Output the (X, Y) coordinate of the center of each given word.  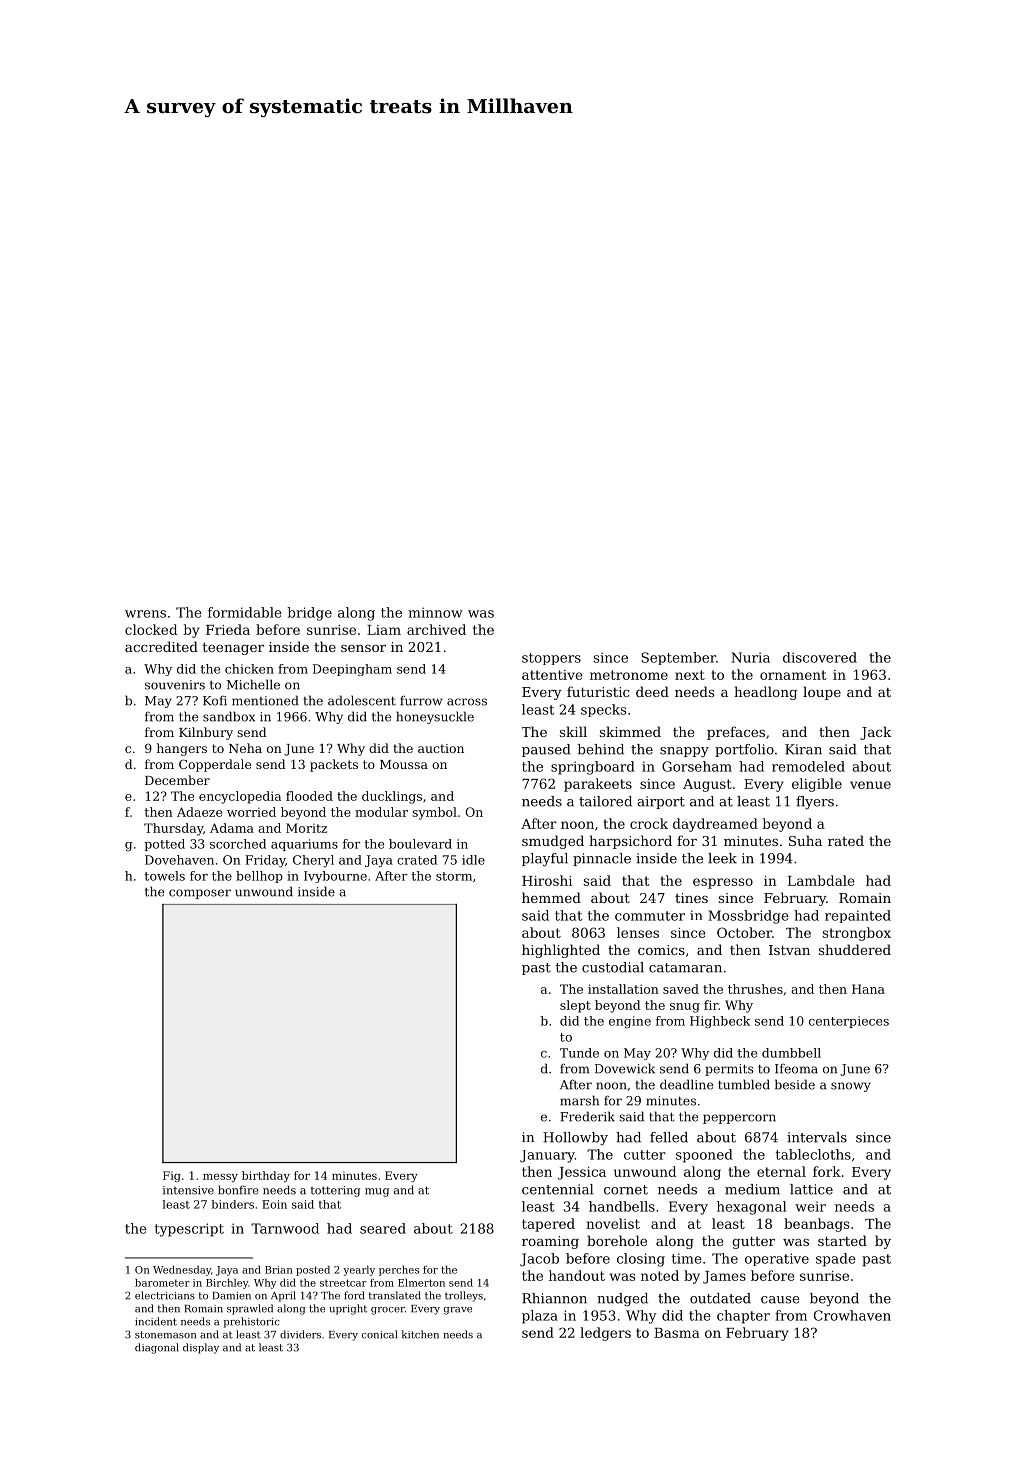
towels (164, 876)
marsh (579, 1100)
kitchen (420, 1334)
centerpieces (849, 1022)
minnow (435, 612)
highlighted (561, 951)
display (201, 1348)
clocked (151, 629)
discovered (820, 657)
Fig (172, 1176)
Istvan (789, 950)
